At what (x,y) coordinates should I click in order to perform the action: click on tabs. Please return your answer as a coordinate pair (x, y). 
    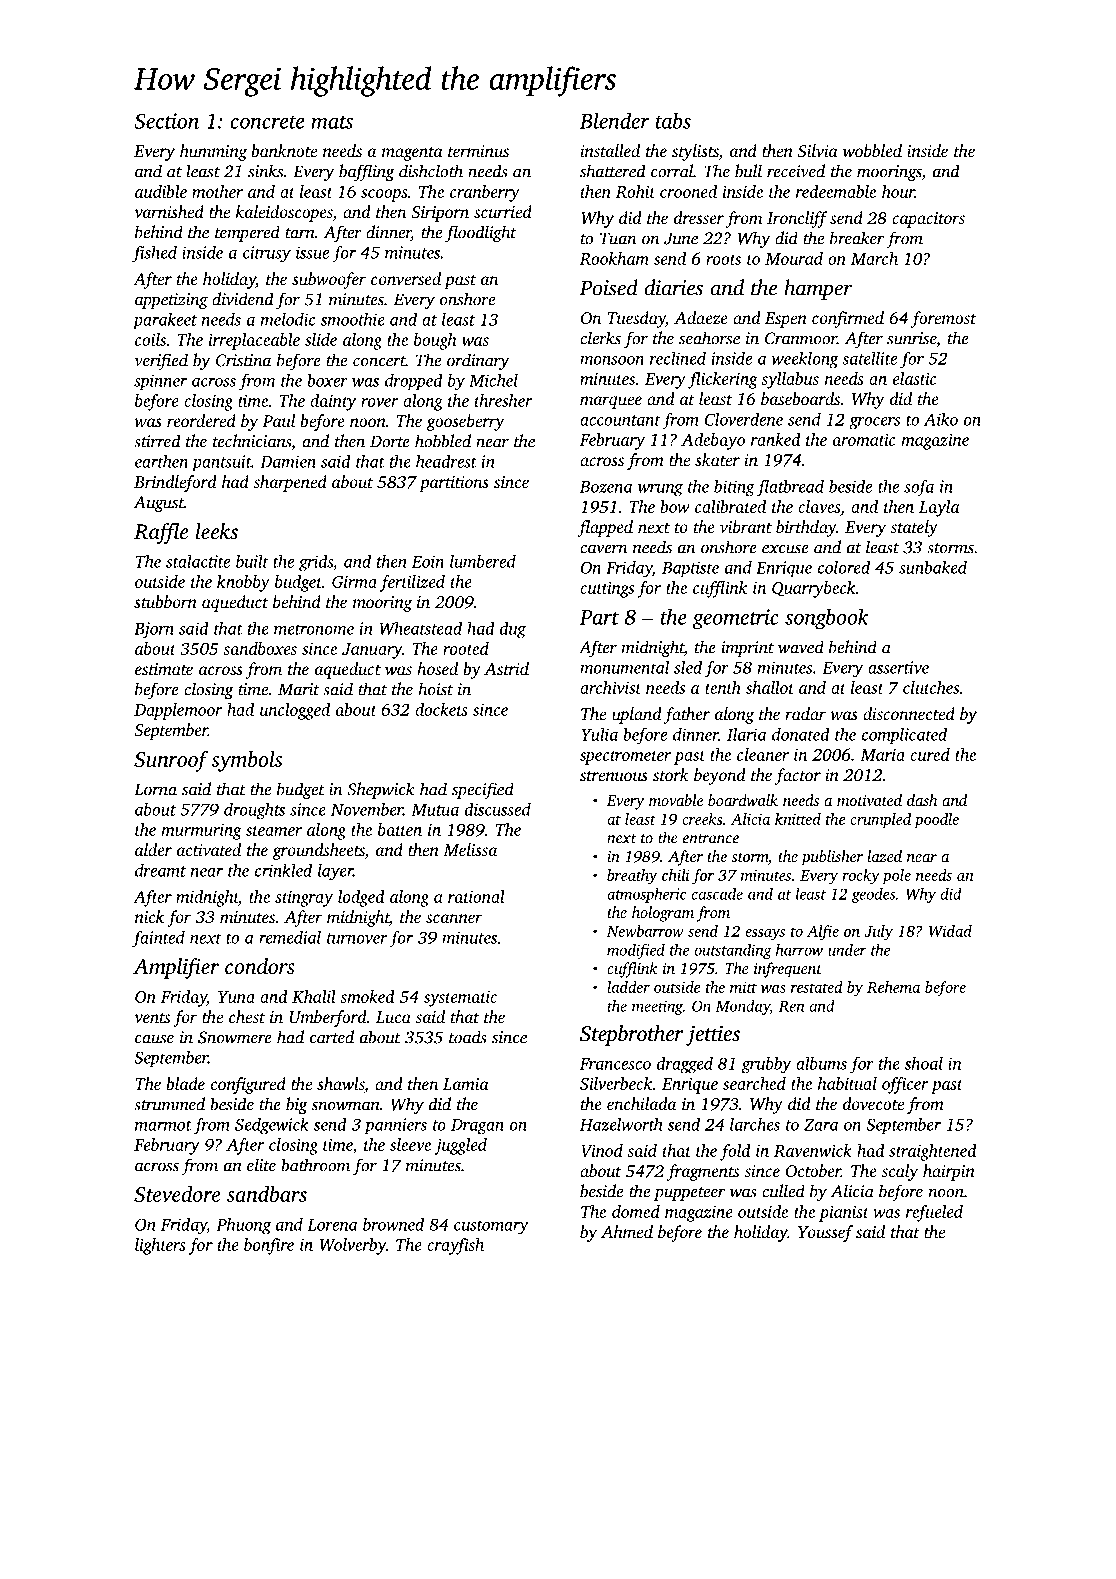
    Looking at the image, I should click on (673, 121).
